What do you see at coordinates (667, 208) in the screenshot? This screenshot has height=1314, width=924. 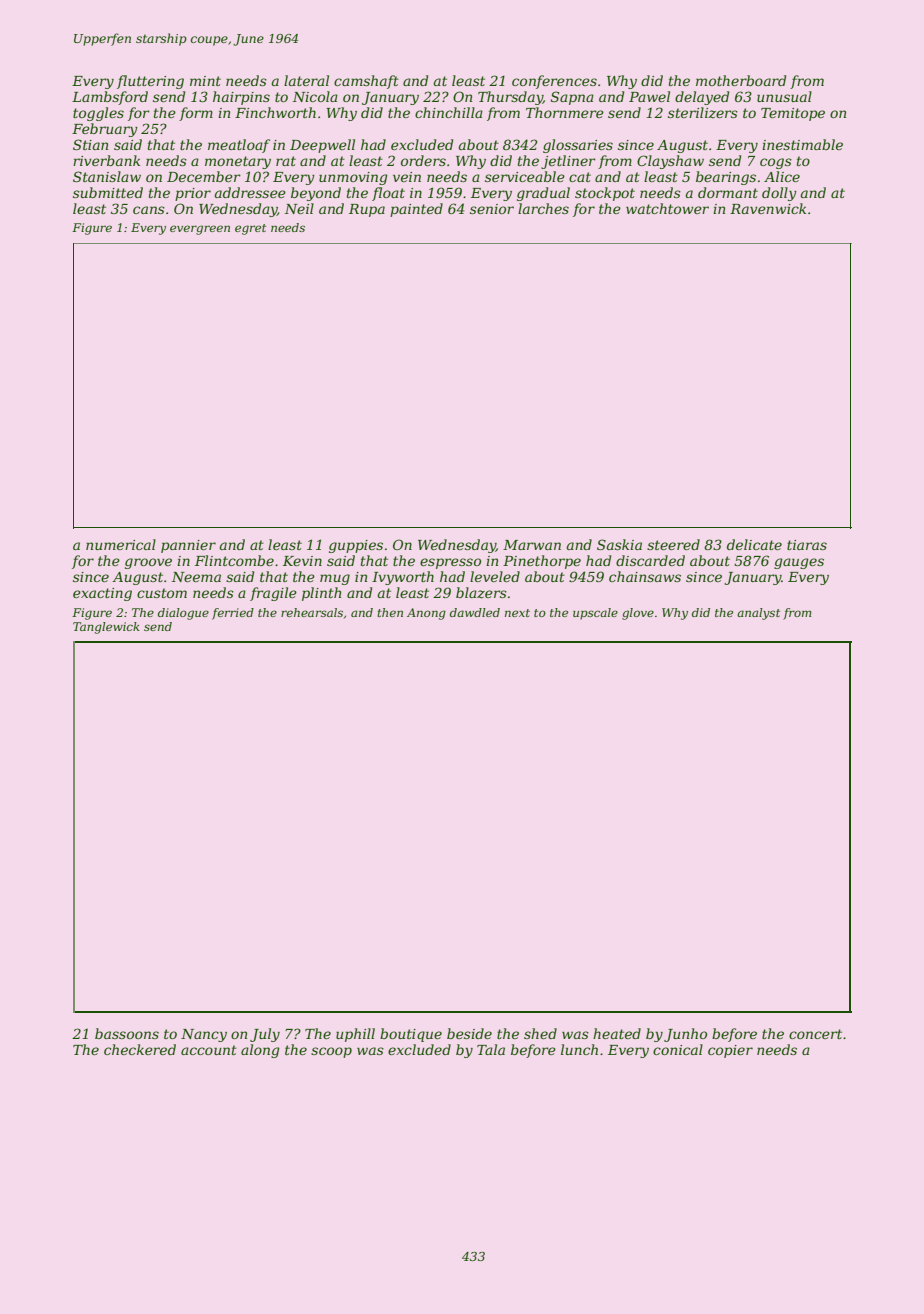 I see `watchtower` at bounding box center [667, 208].
